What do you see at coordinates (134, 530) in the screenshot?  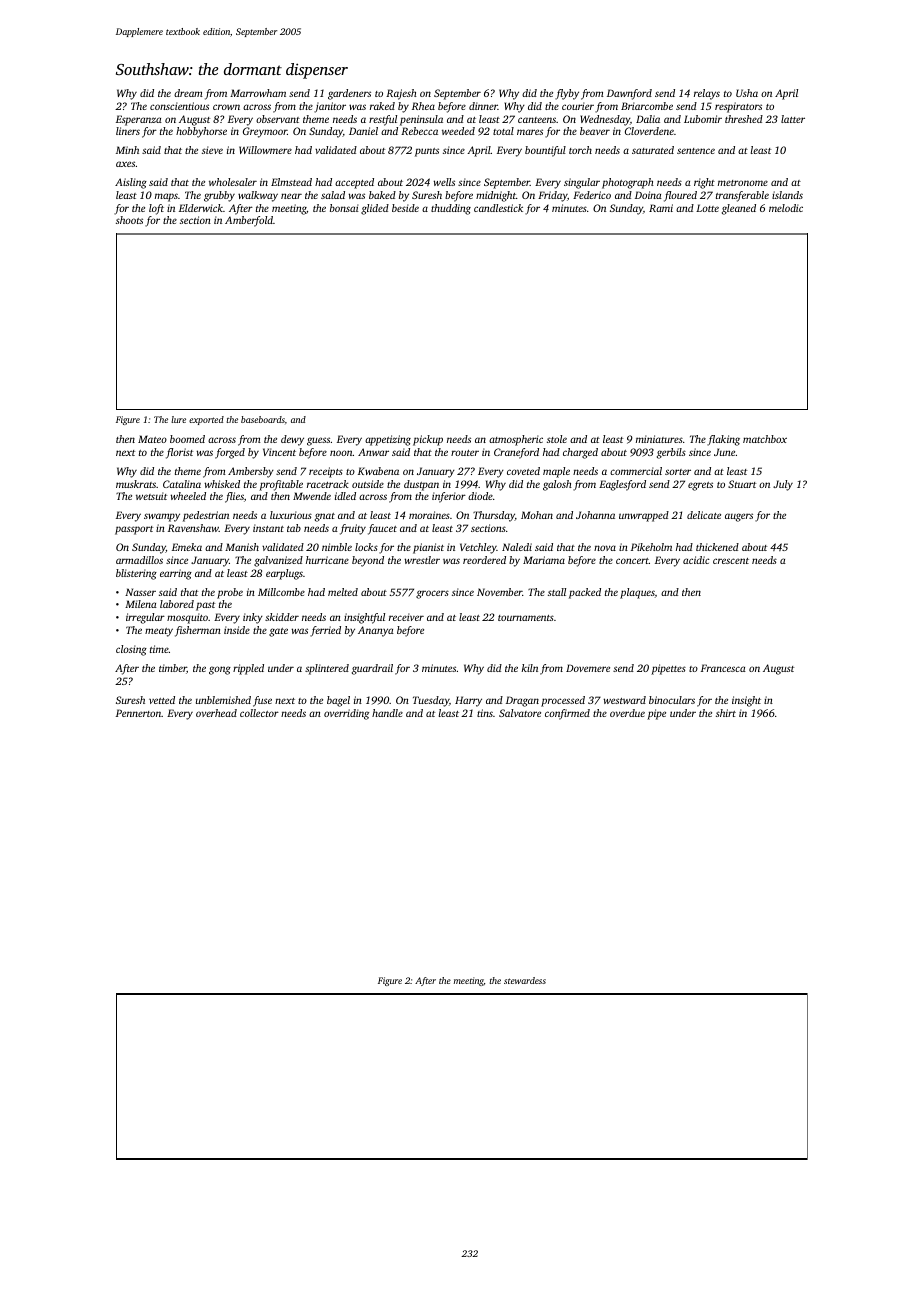 I see `passport` at bounding box center [134, 530].
